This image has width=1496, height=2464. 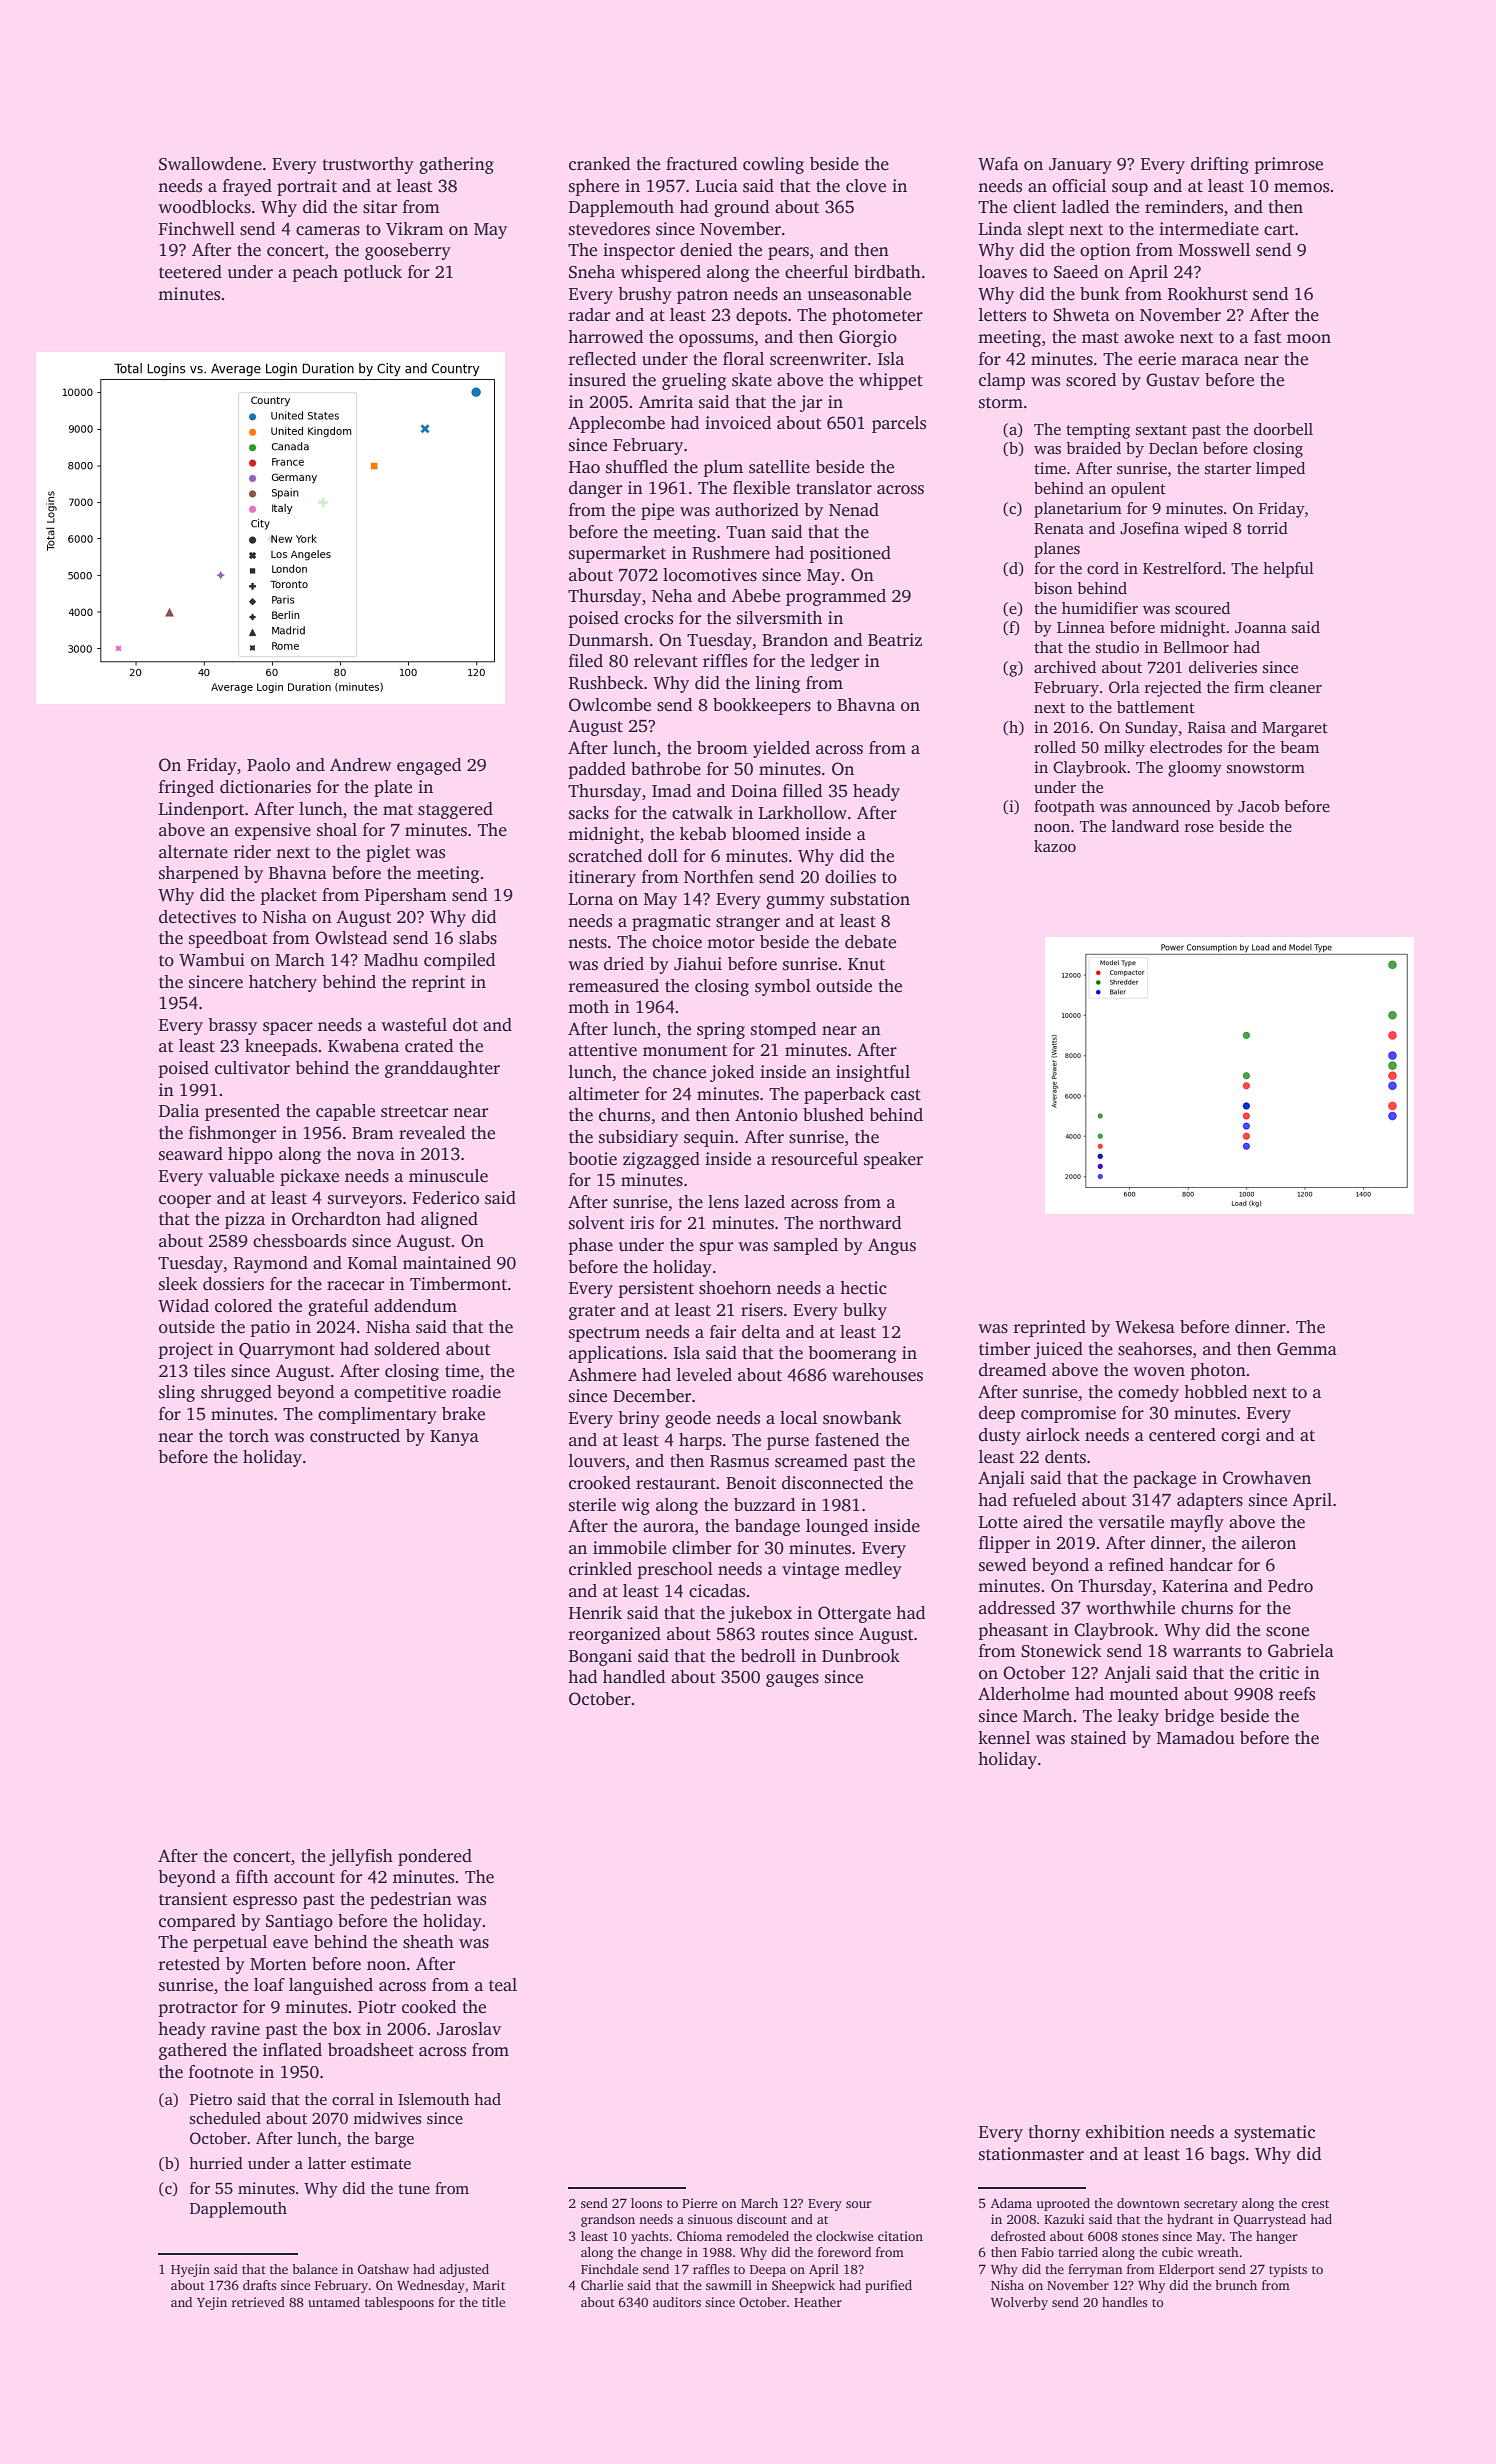 What do you see at coordinates (363, 1046) in the image?
I see `Kwabena` at bounding box center [363, 1046].
